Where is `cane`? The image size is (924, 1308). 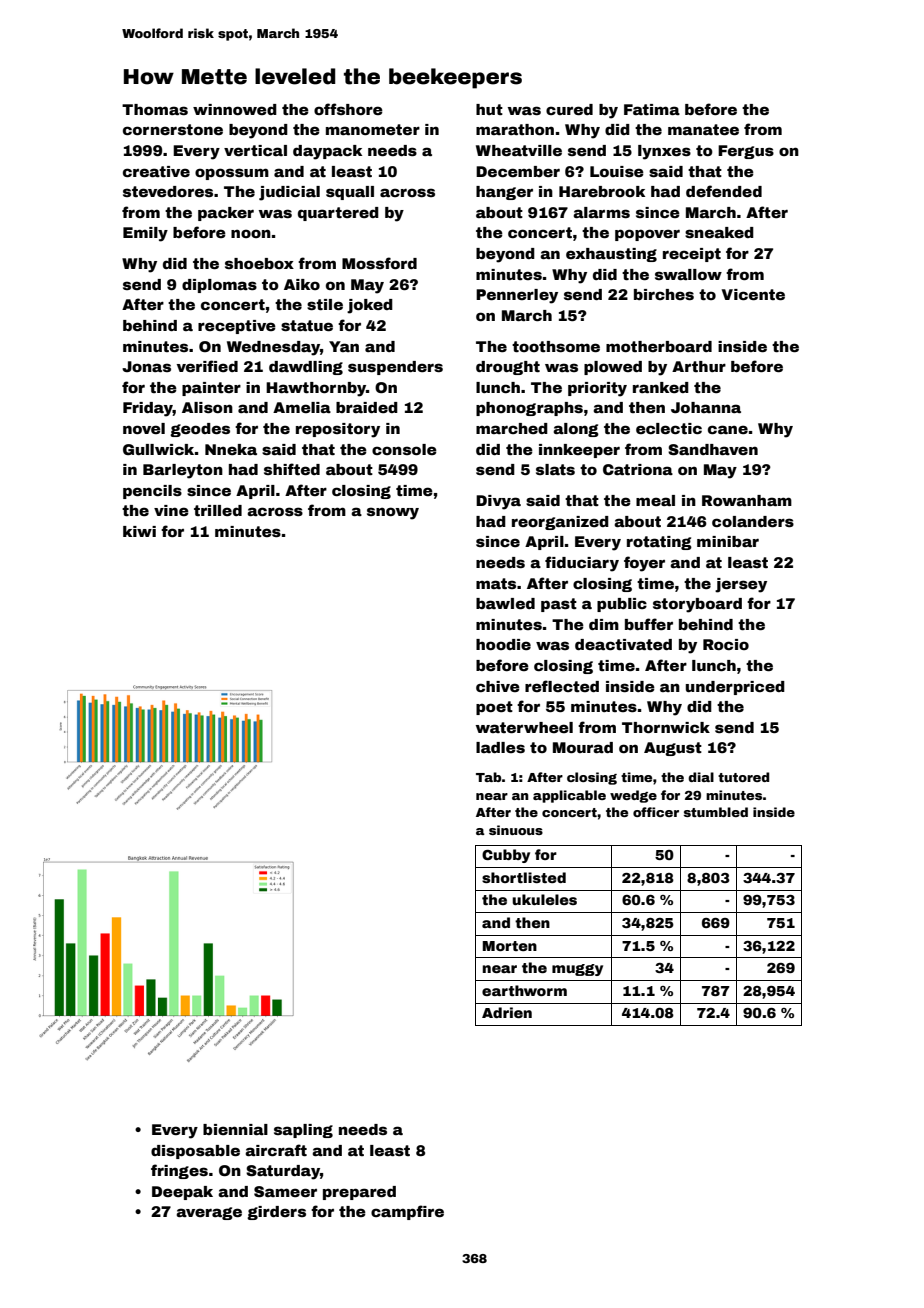 cane is located at coordinates (728, 429).
